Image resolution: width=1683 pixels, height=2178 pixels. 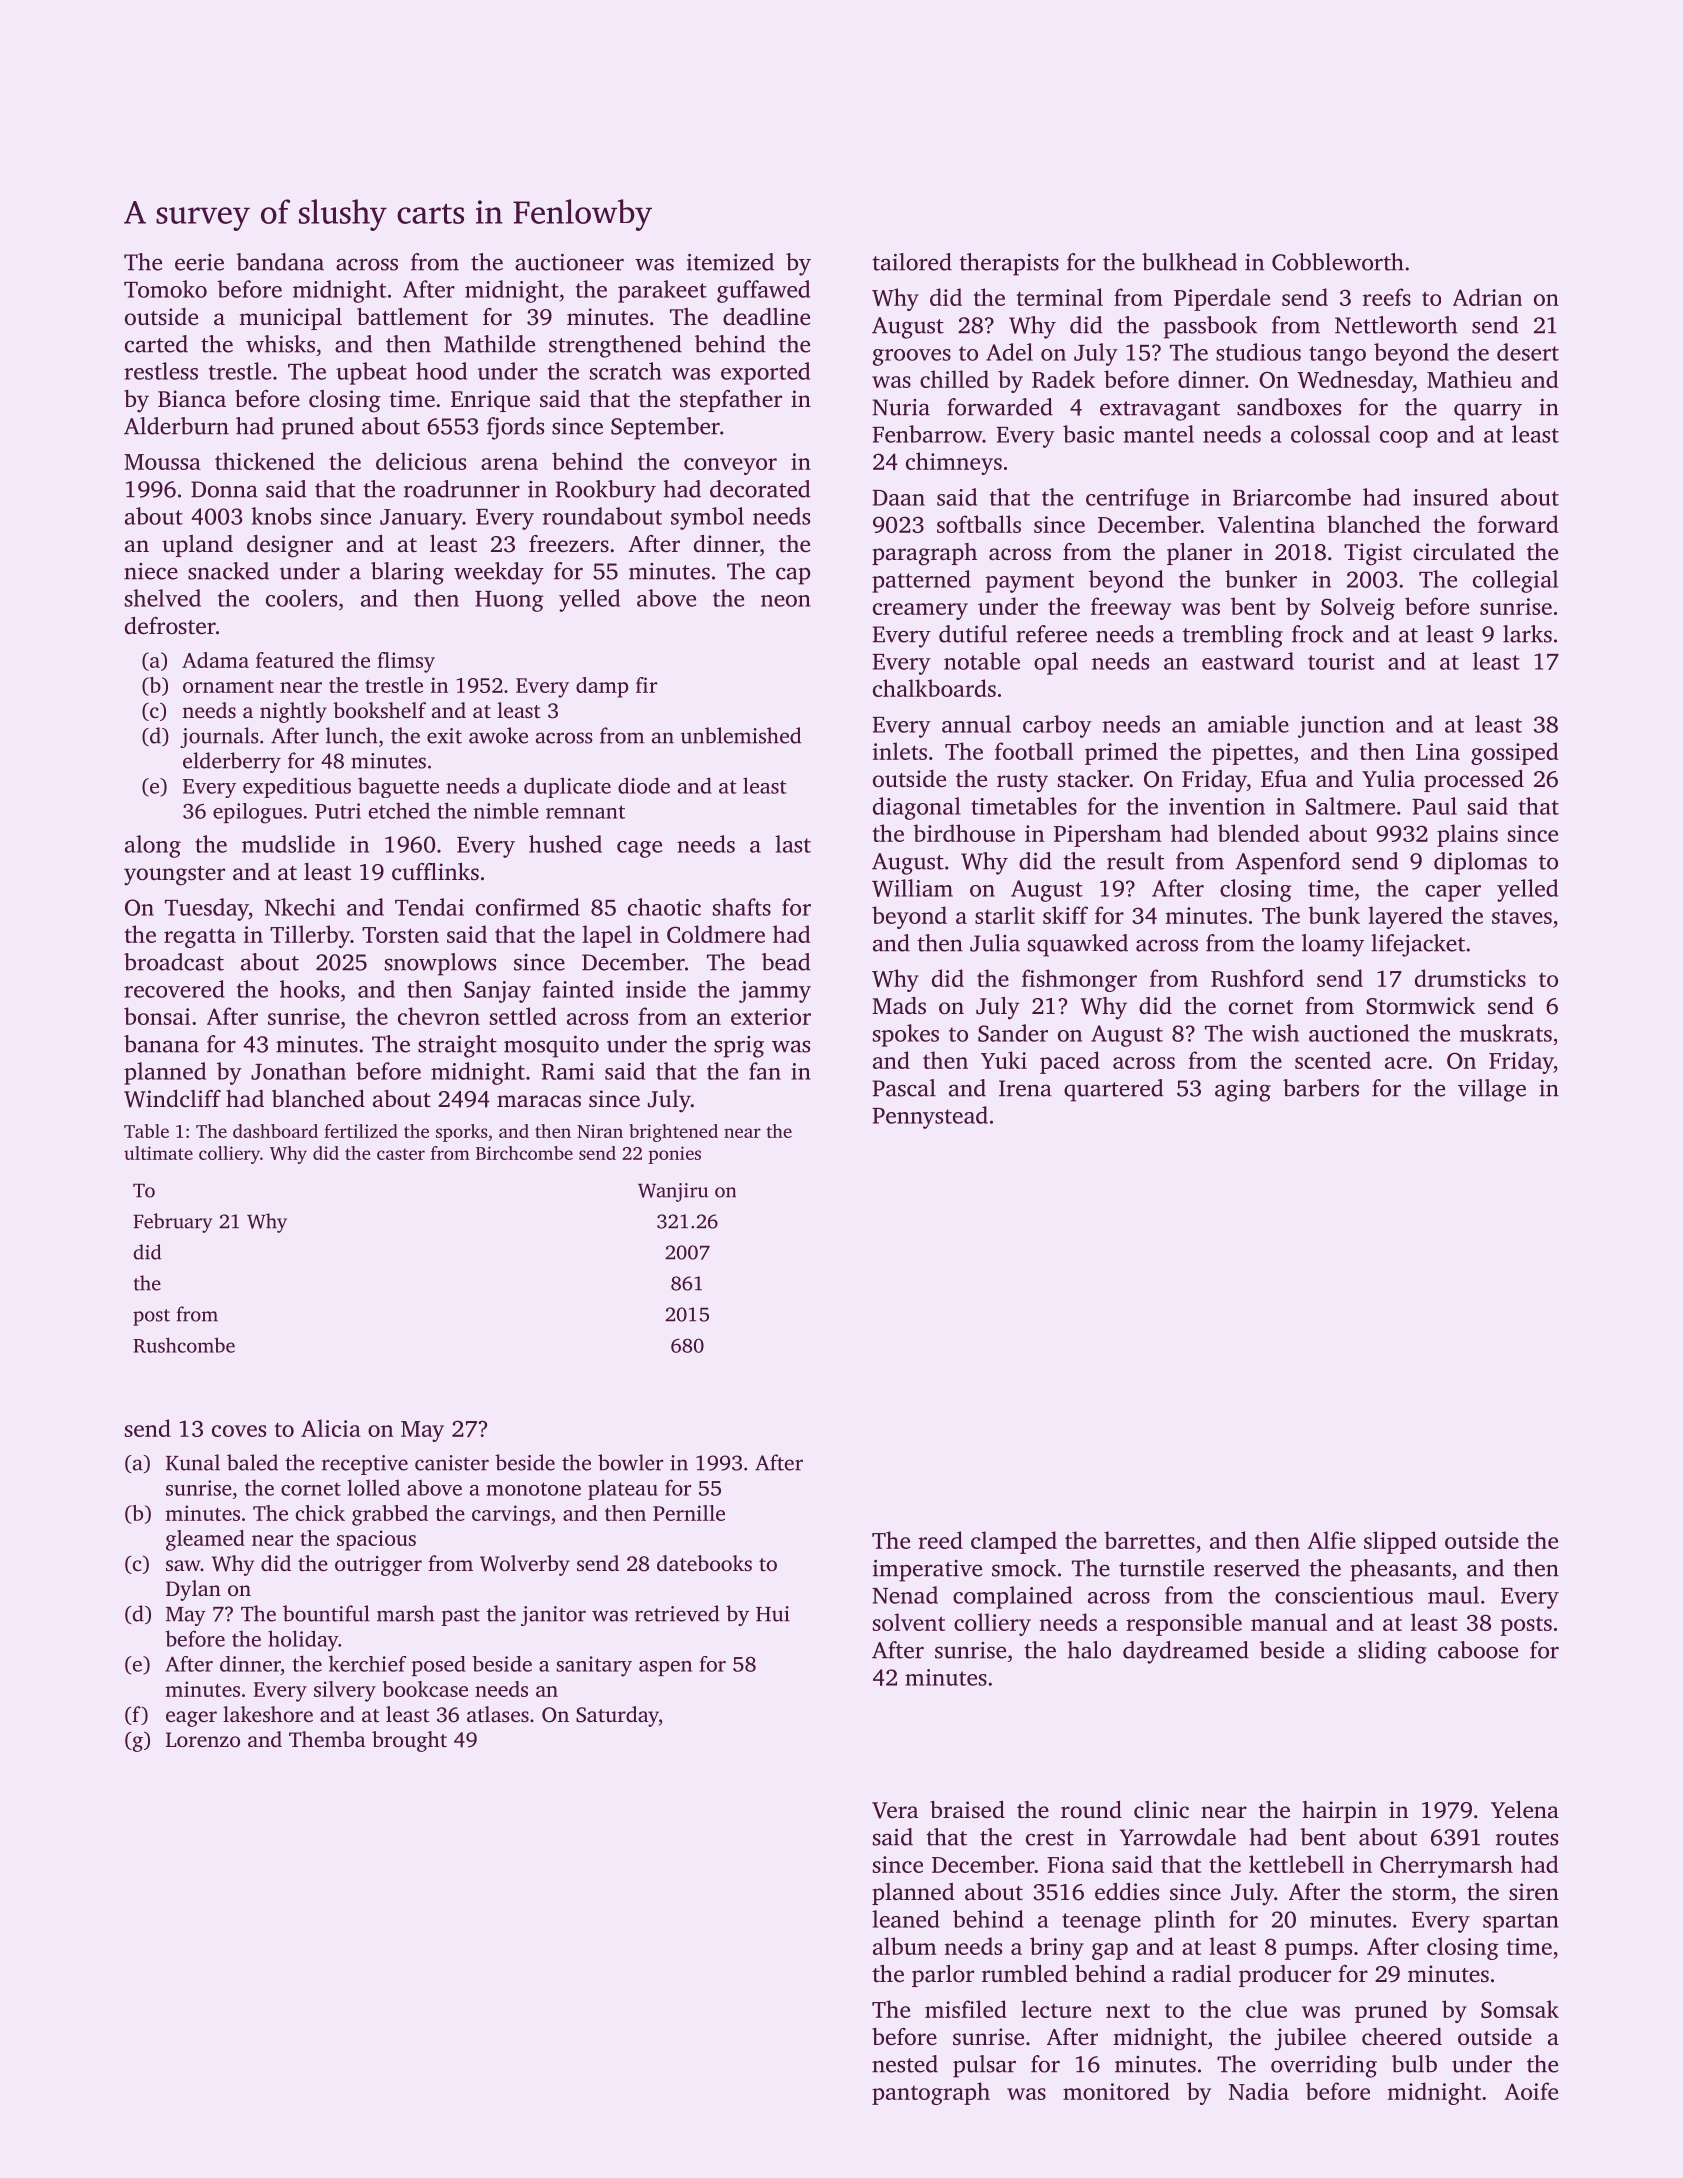 What do you see at coordinates (1359, 1033) in the page?
I see `auctioned` at bounding box center [1359, 1033].
